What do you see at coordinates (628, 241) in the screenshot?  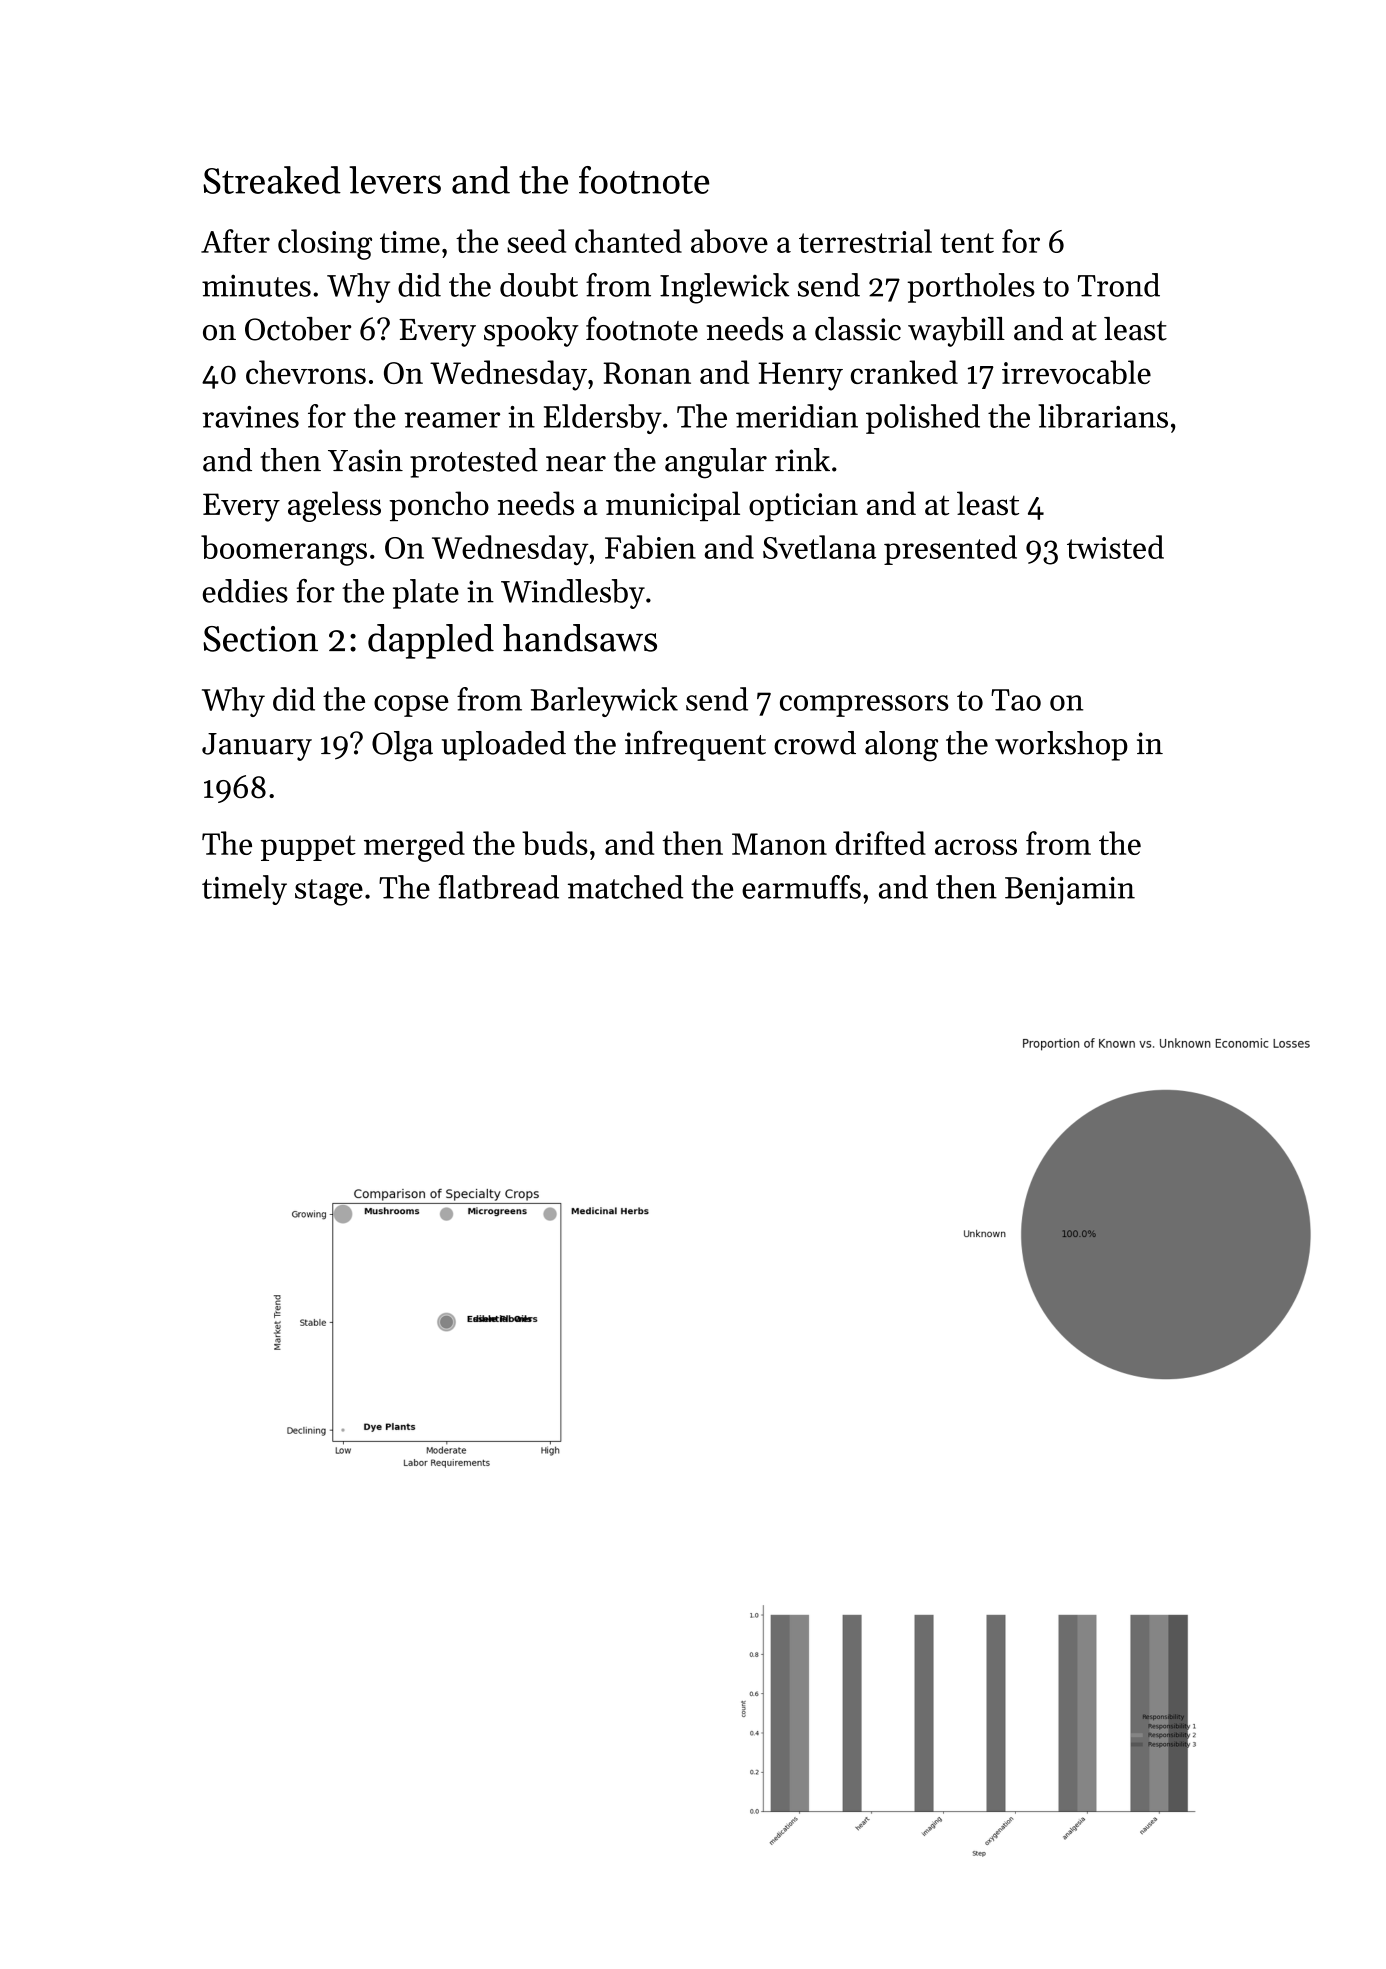 I see `chanted` at bounding box center [628, 241].
